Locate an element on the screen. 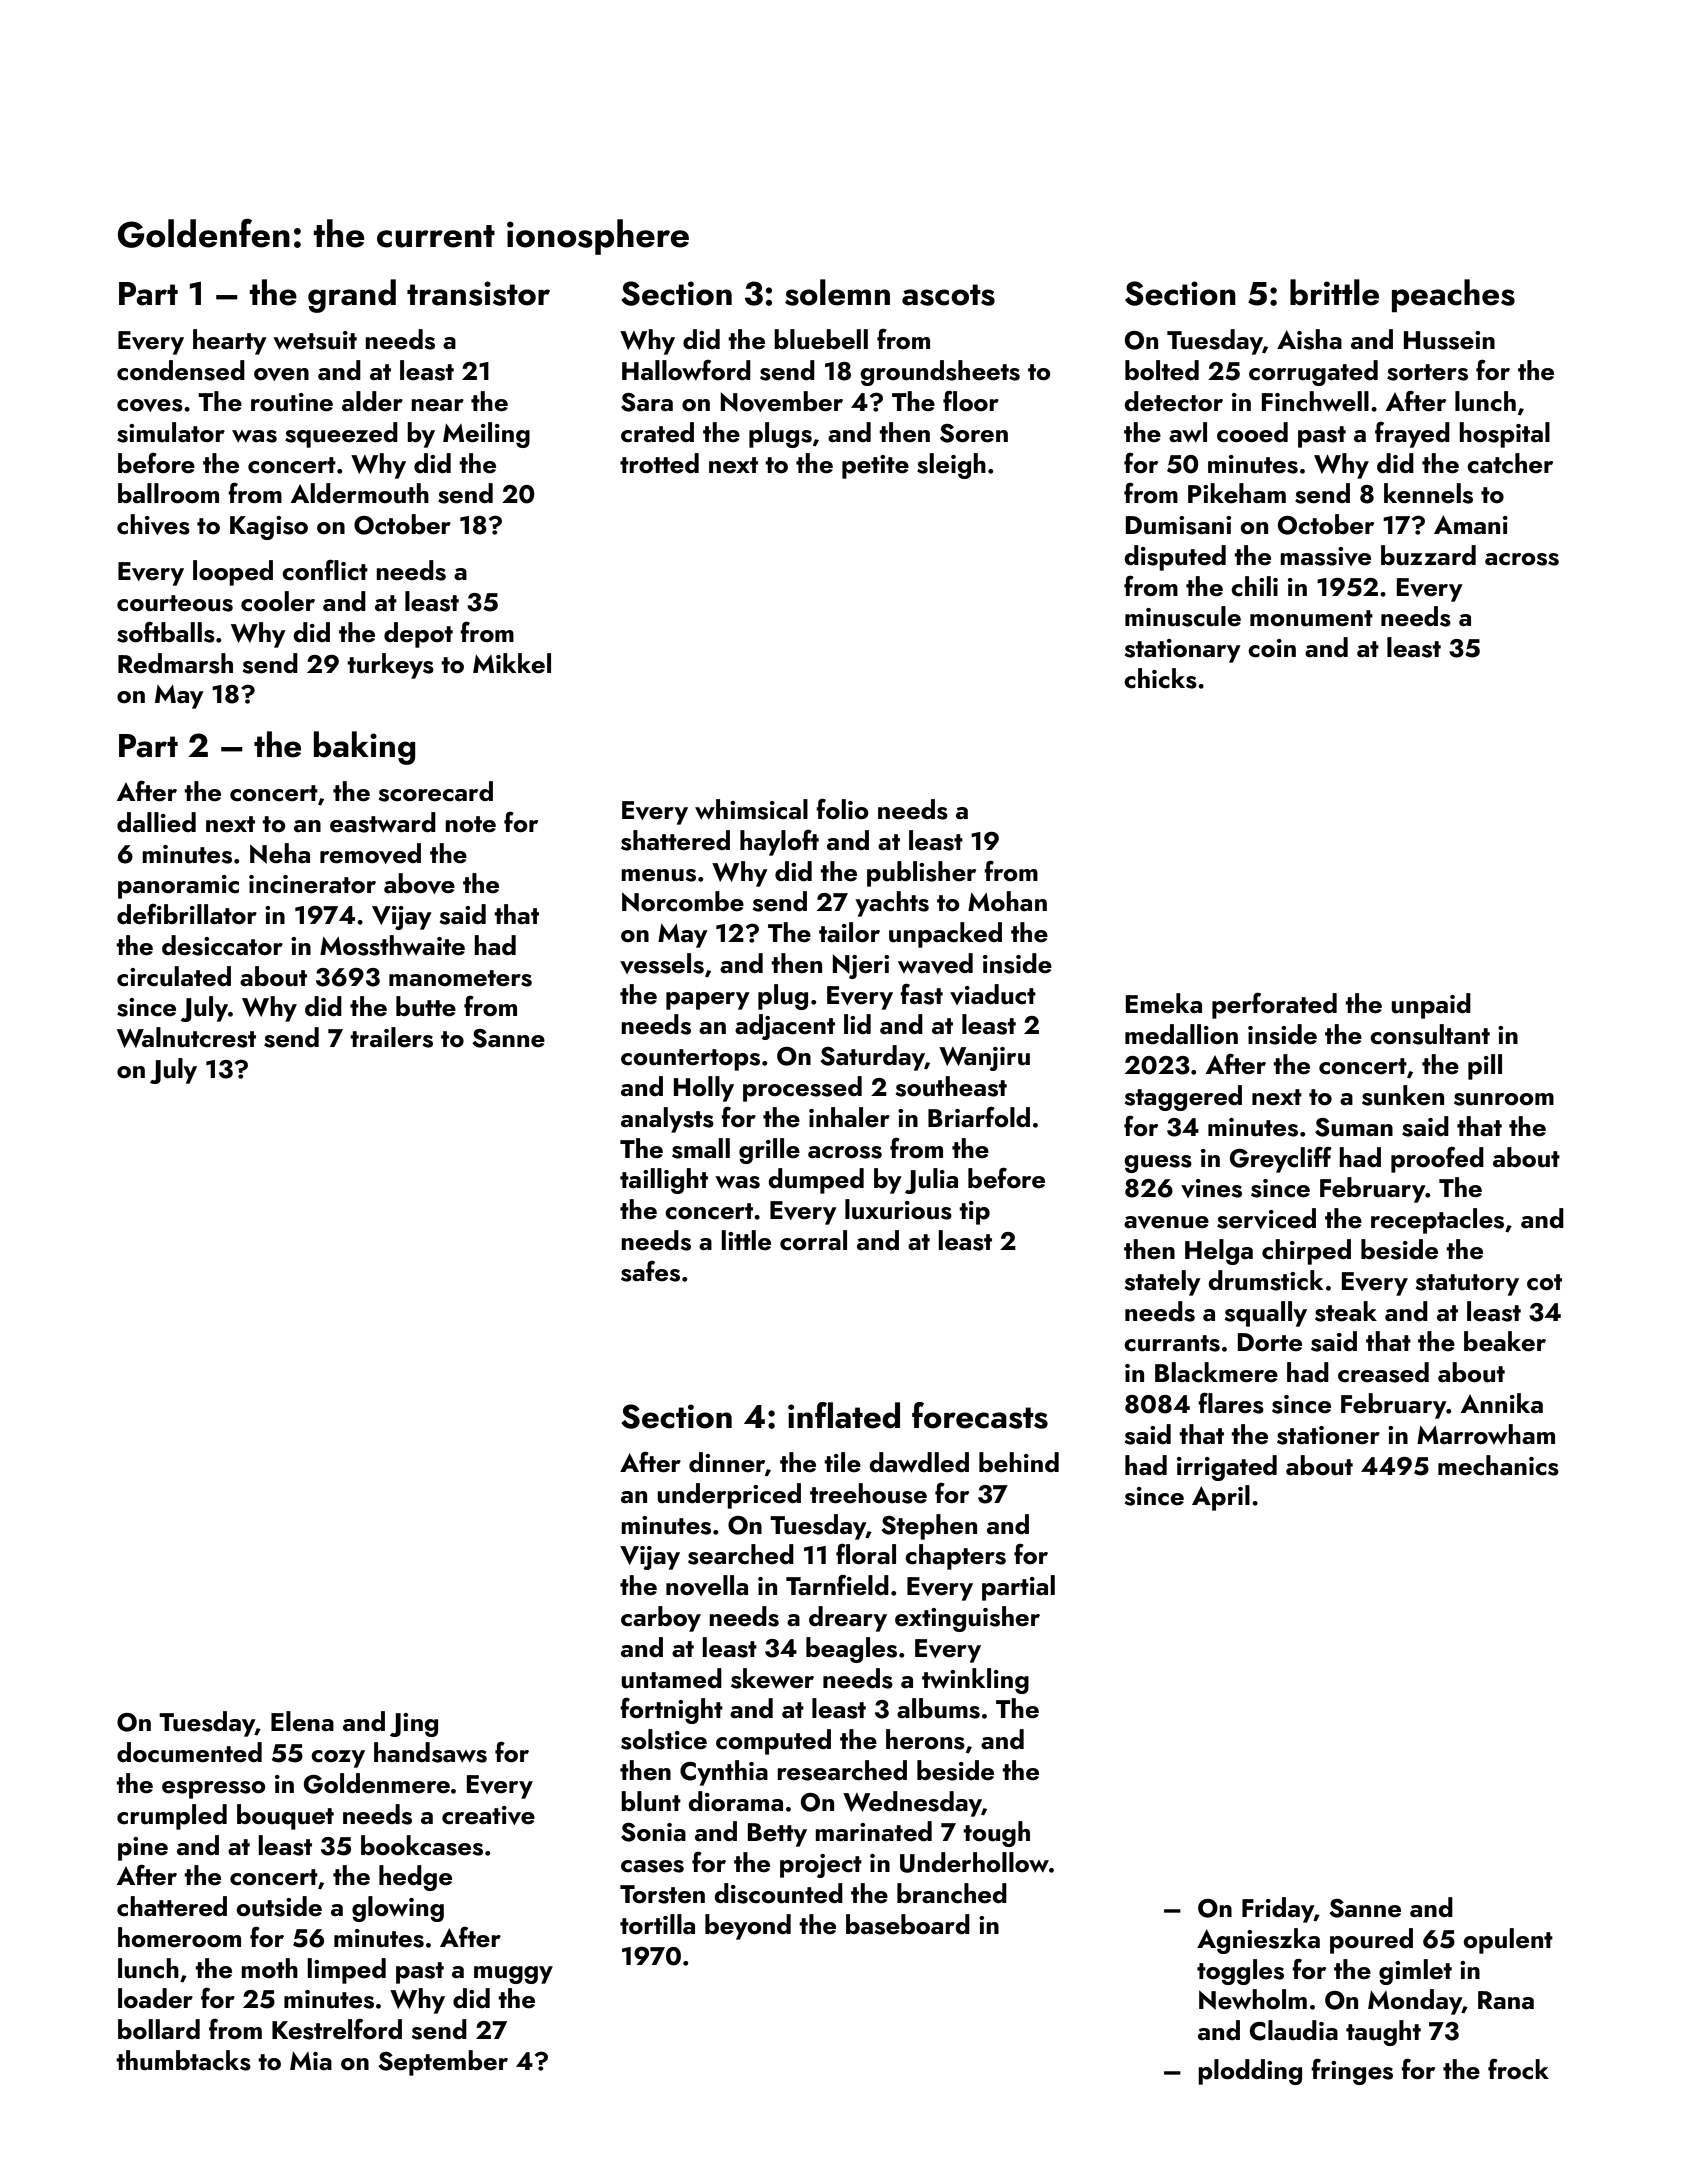 Image resolution: width=1683 pixels, height=2178 pixels. Tarnfield is located at coordinates (837, 1585).
